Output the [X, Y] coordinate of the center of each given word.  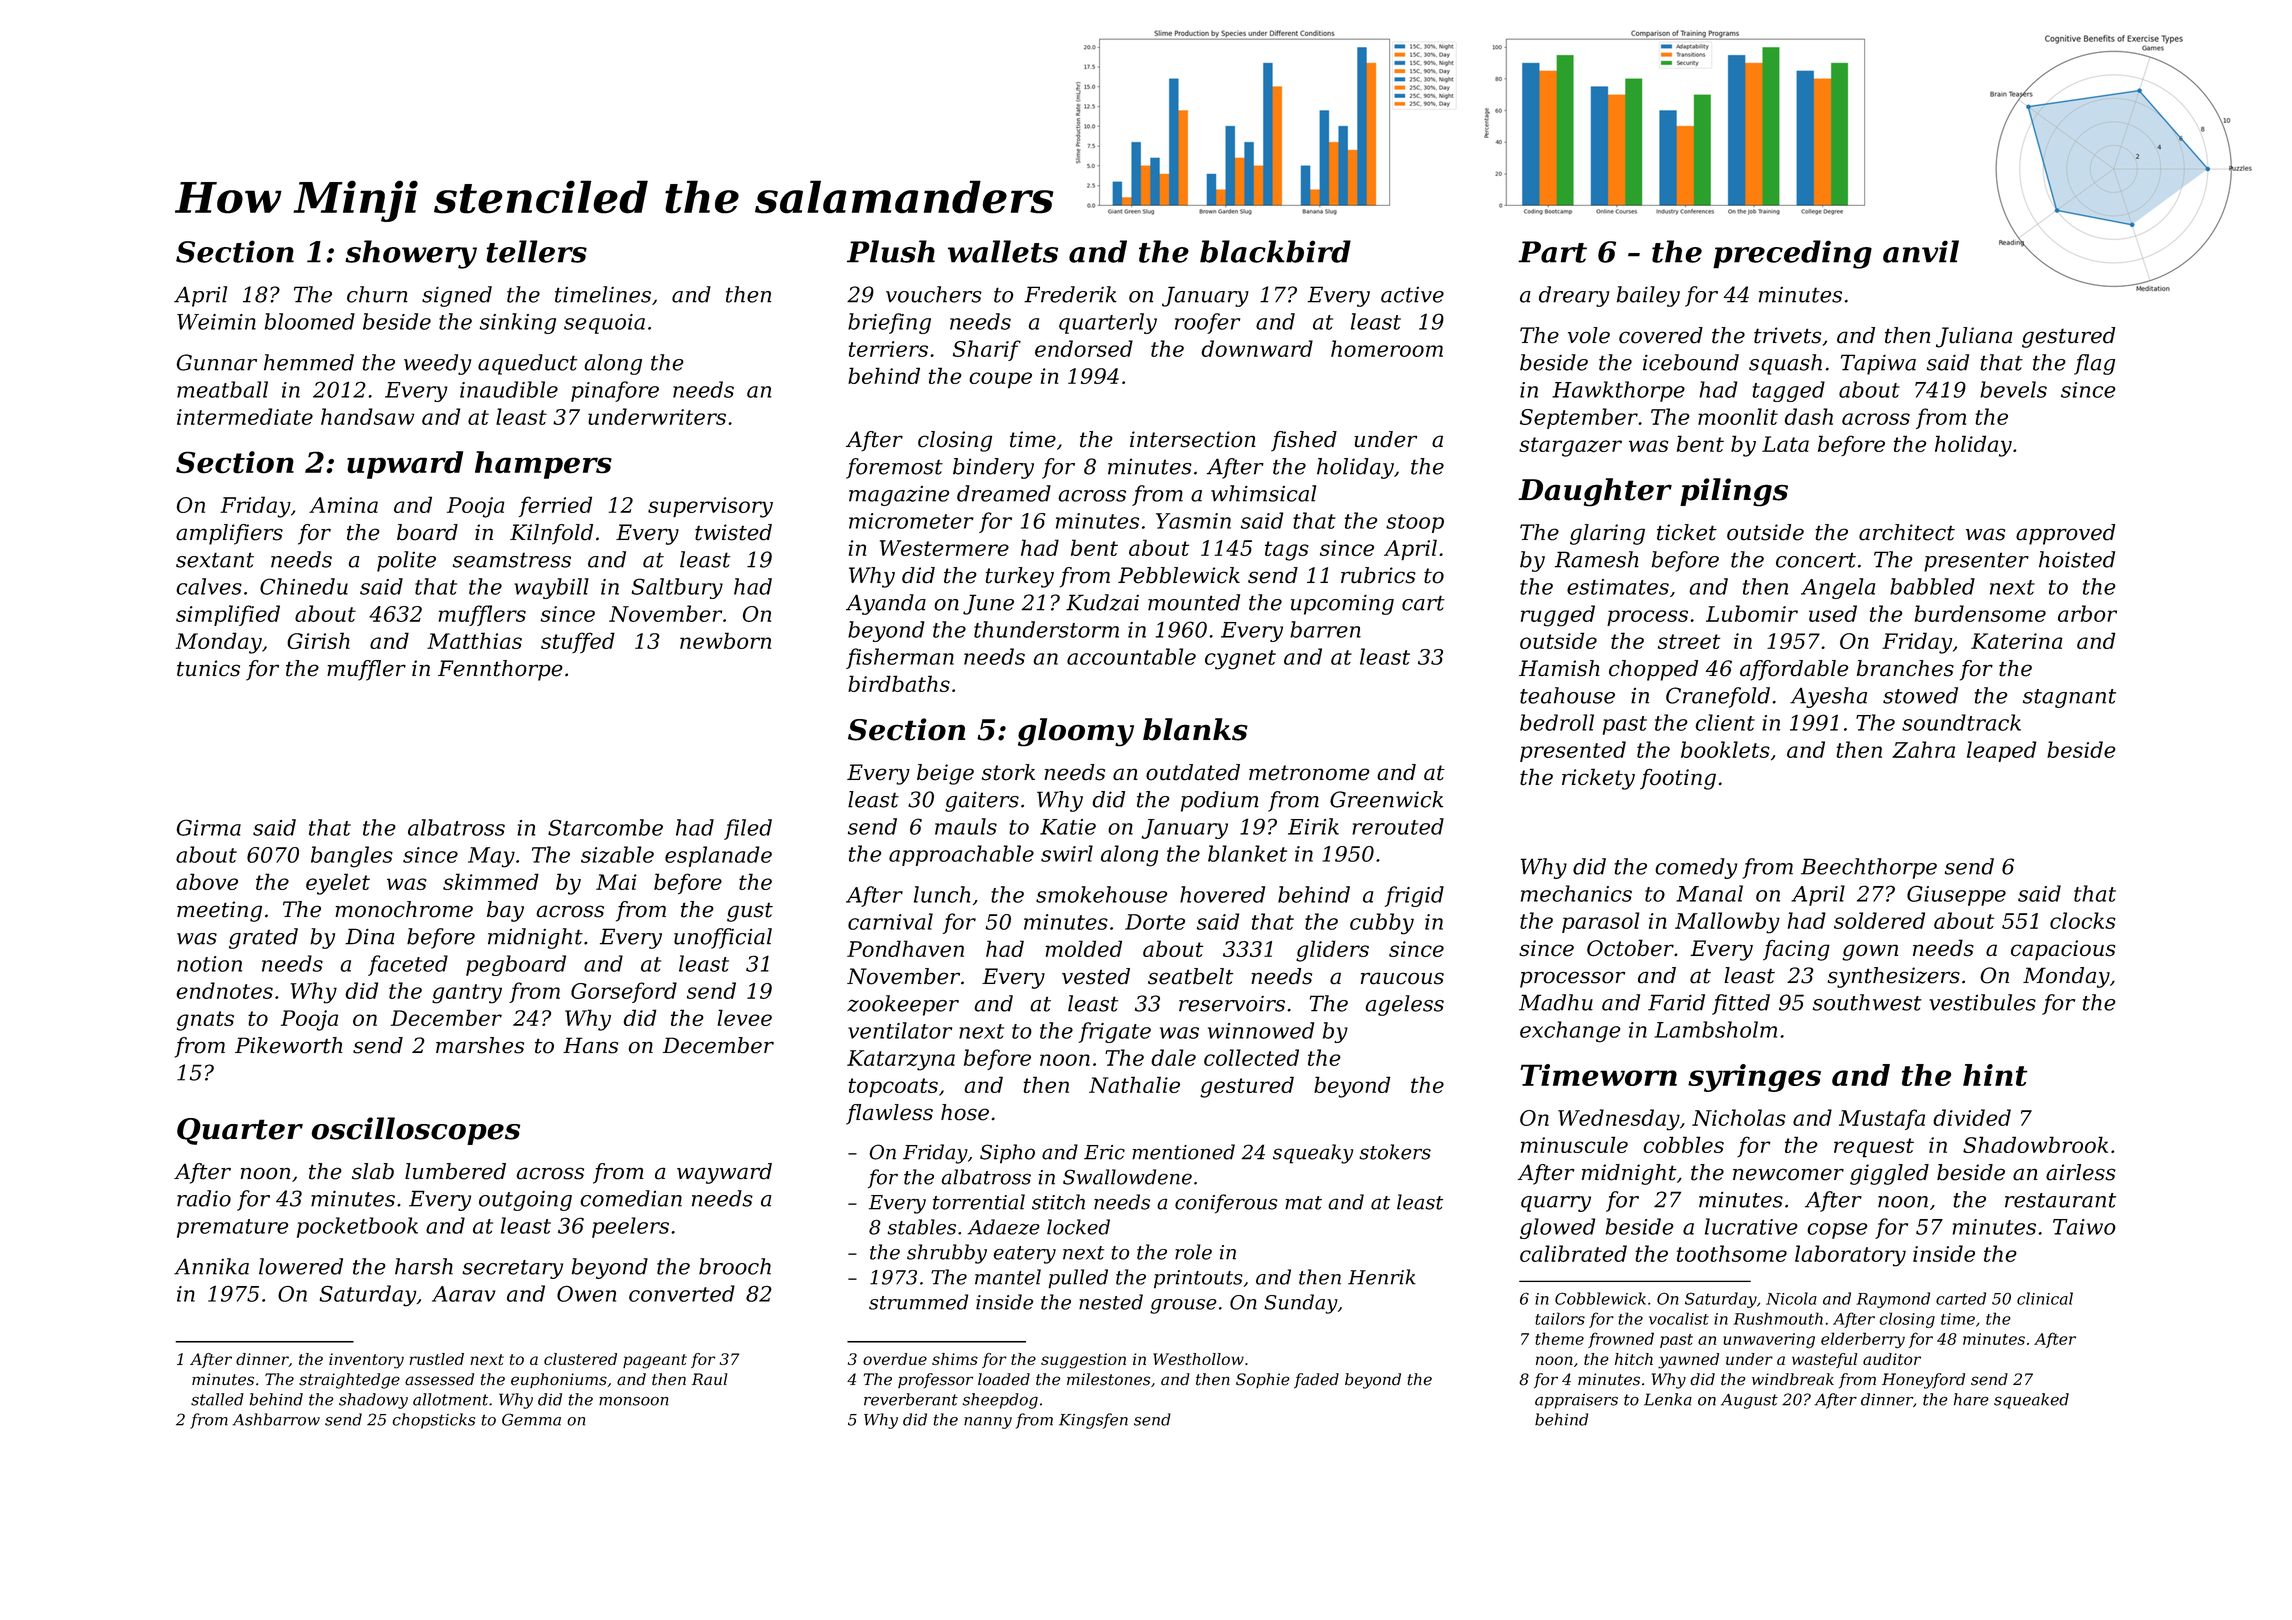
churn [377, 294]
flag [2094, 364]
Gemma [531, 1419]
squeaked [2031, 1401]
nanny [988, 1423]
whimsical [1263, 493]
